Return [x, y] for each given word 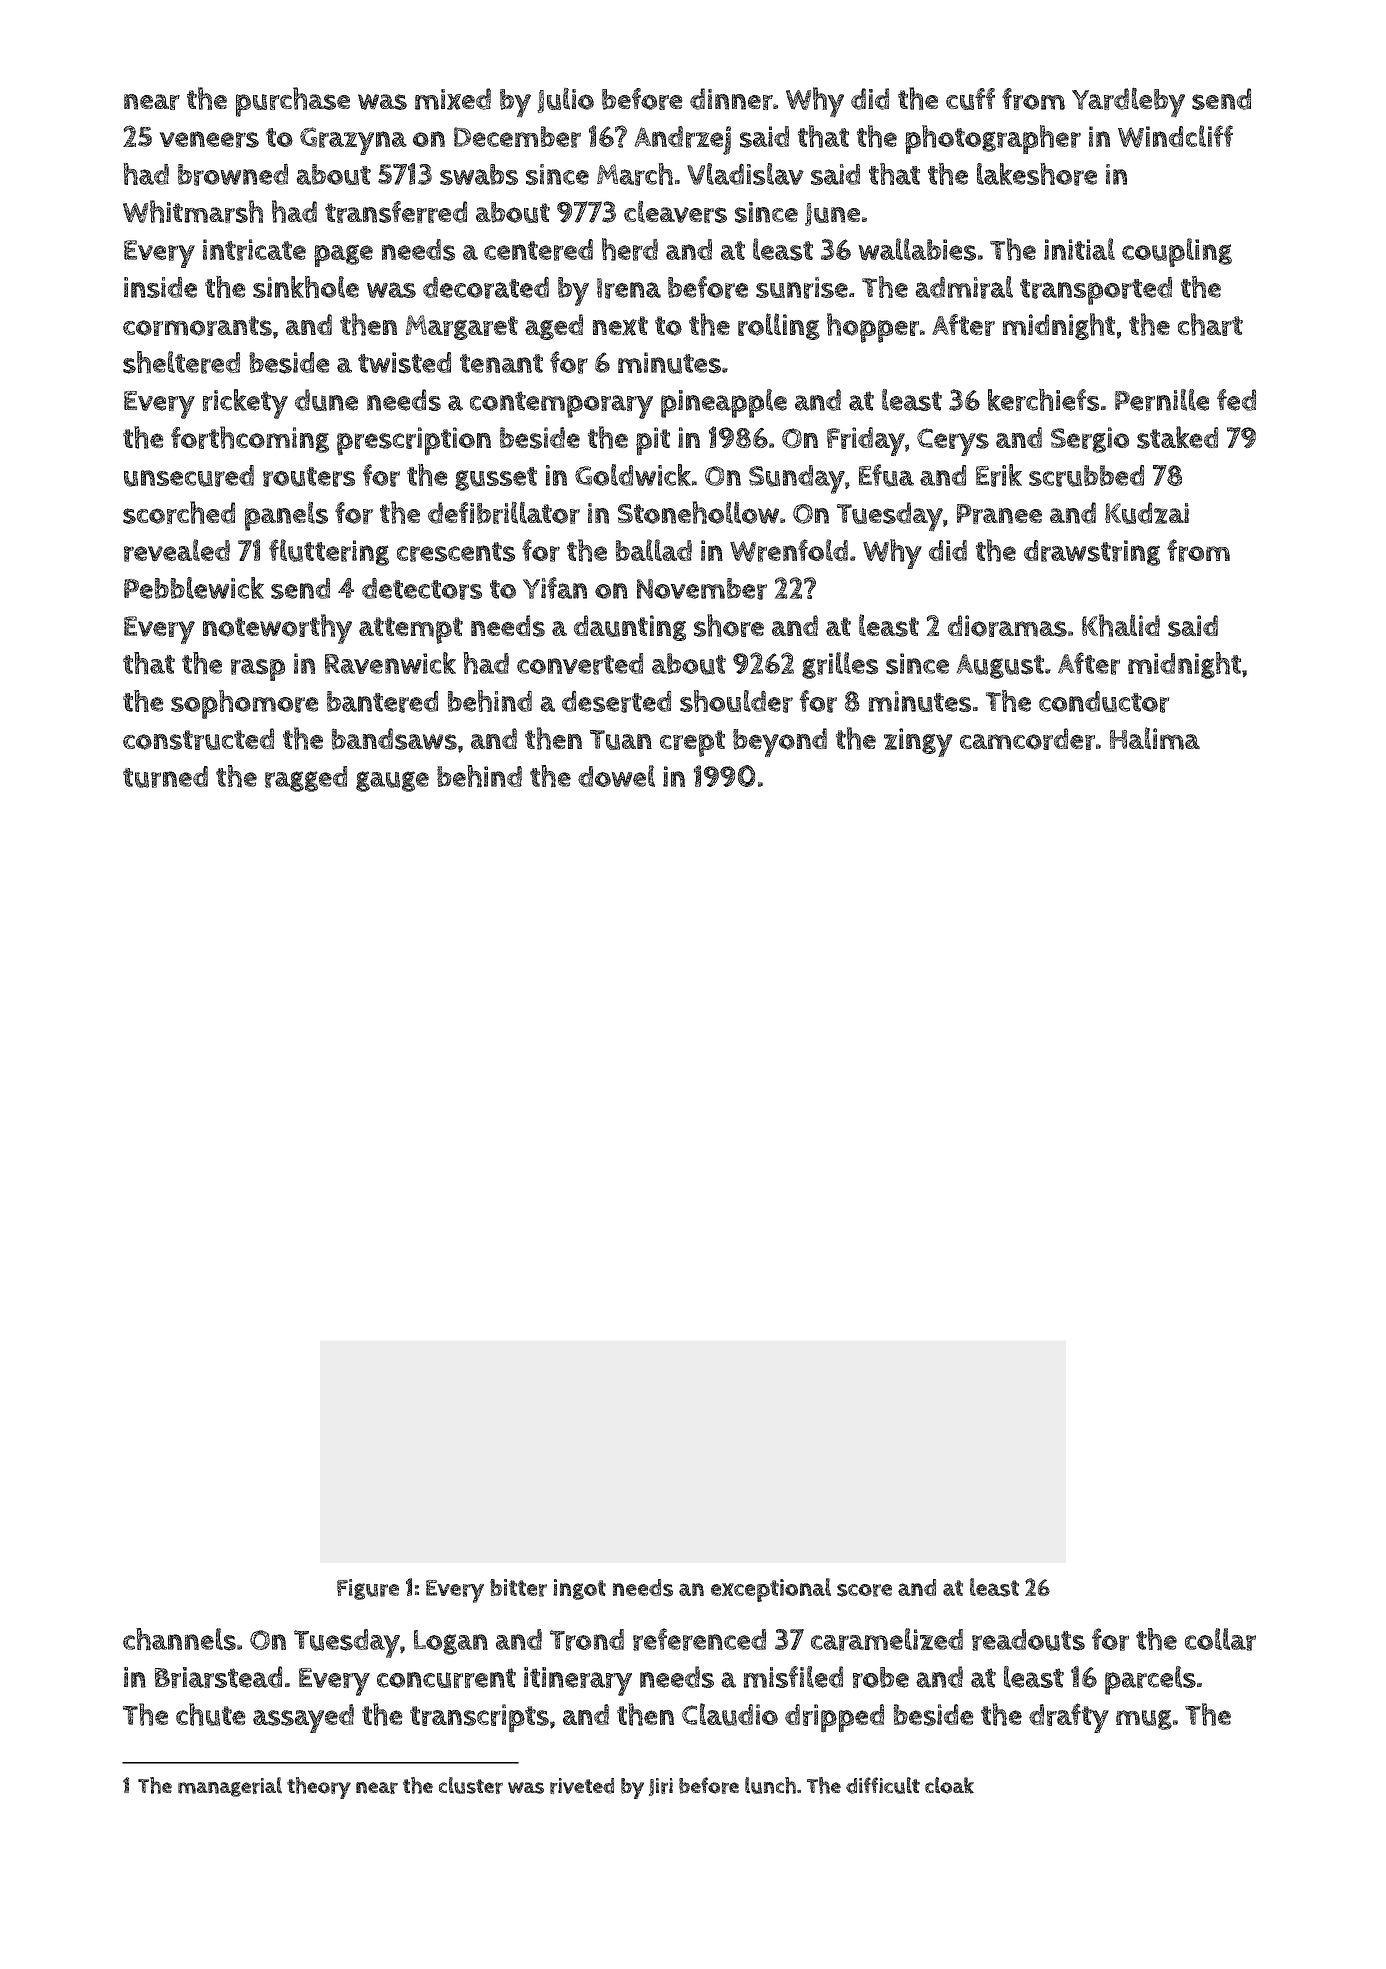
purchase [293, 102]
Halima [1155, 738]
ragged [306, 779]
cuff [970, 99]
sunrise [802, 288]
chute [211, 1714]
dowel [616, 776]
